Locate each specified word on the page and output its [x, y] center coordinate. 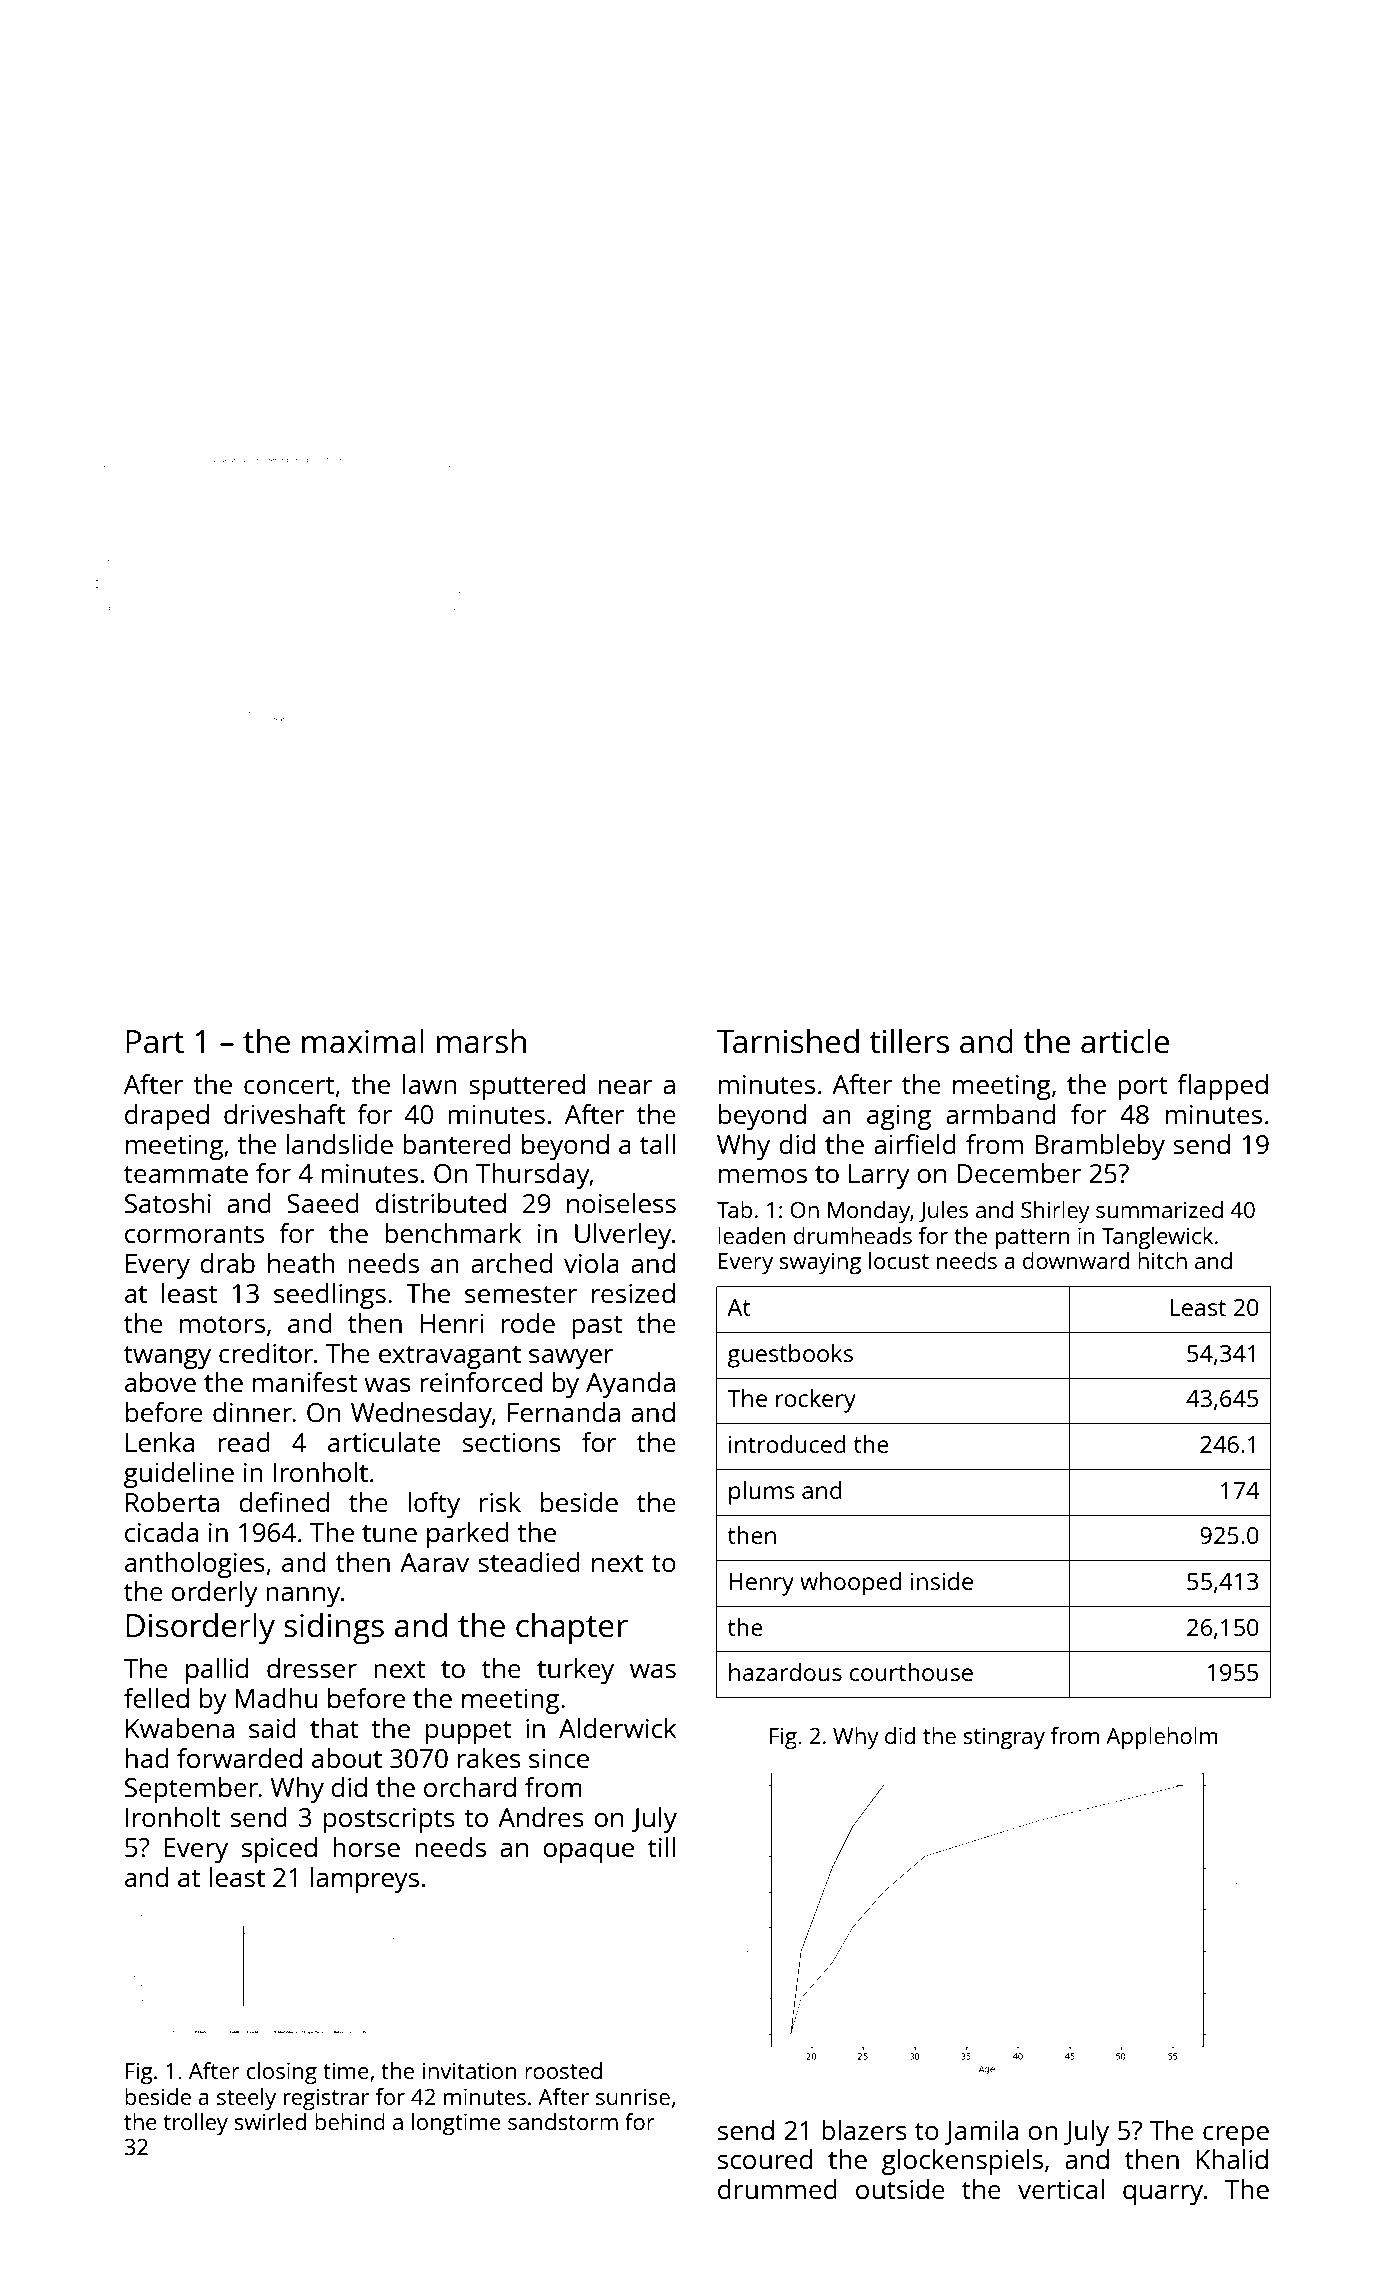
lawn [430, 1084]
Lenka [160, 1442]
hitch [1162, 1260]
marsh [481, 1041]
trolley [195, 2124]
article [1125, 1041]
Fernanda [564, 1412]
